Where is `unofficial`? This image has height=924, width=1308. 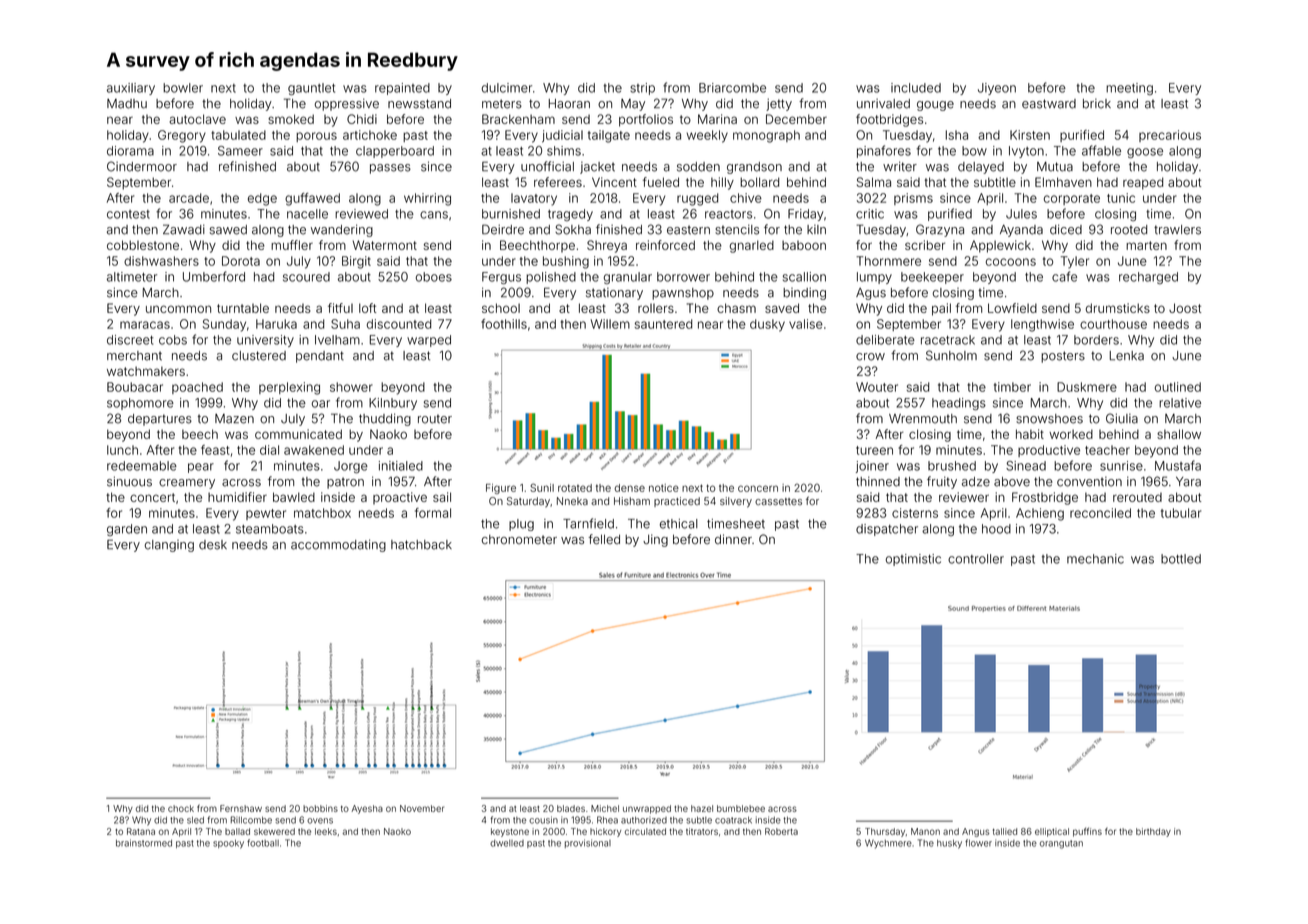 unofficial is located at coordinates (547, 166).
